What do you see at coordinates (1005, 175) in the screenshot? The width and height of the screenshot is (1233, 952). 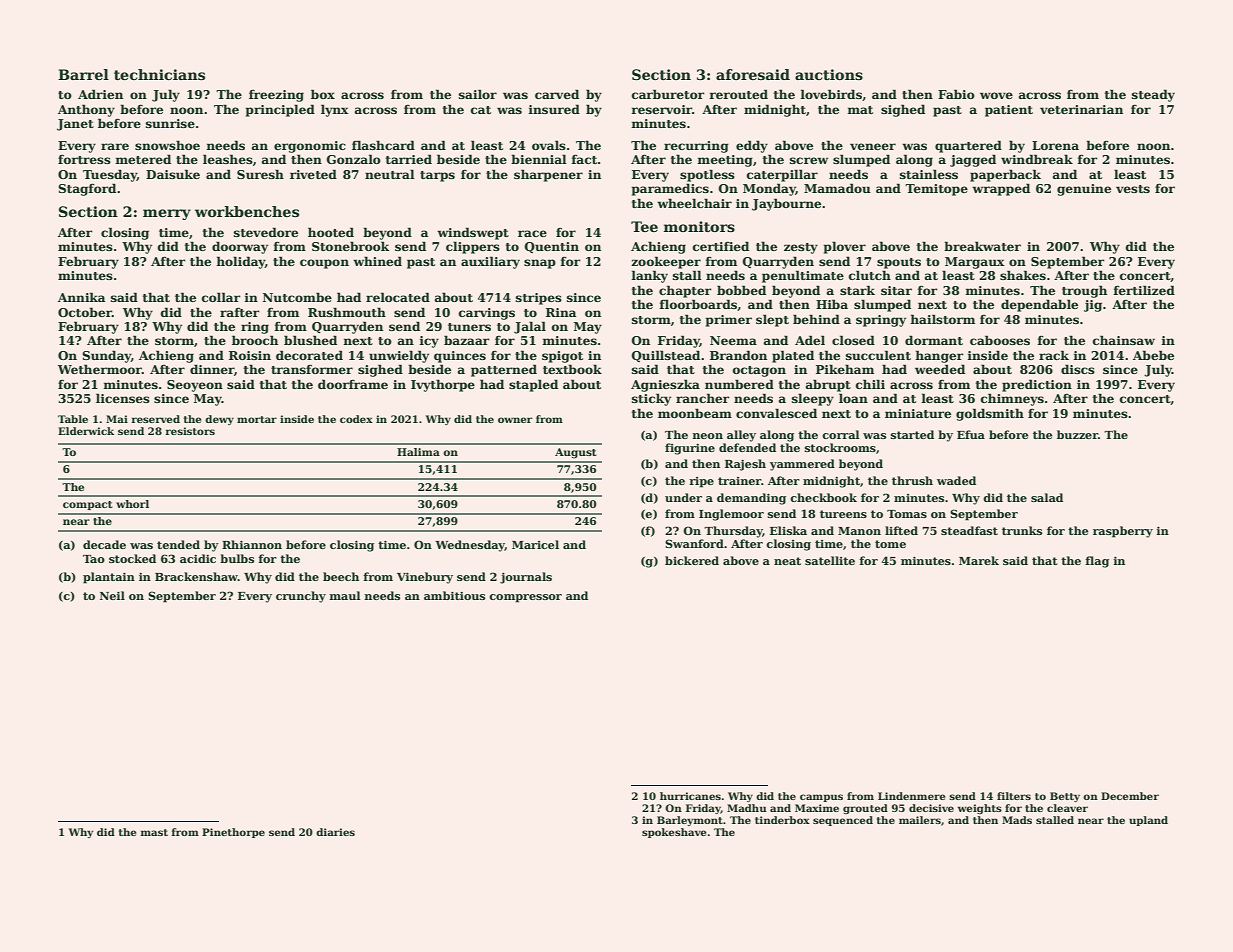 I see `paperback` at bounding box center [1005, 175].
